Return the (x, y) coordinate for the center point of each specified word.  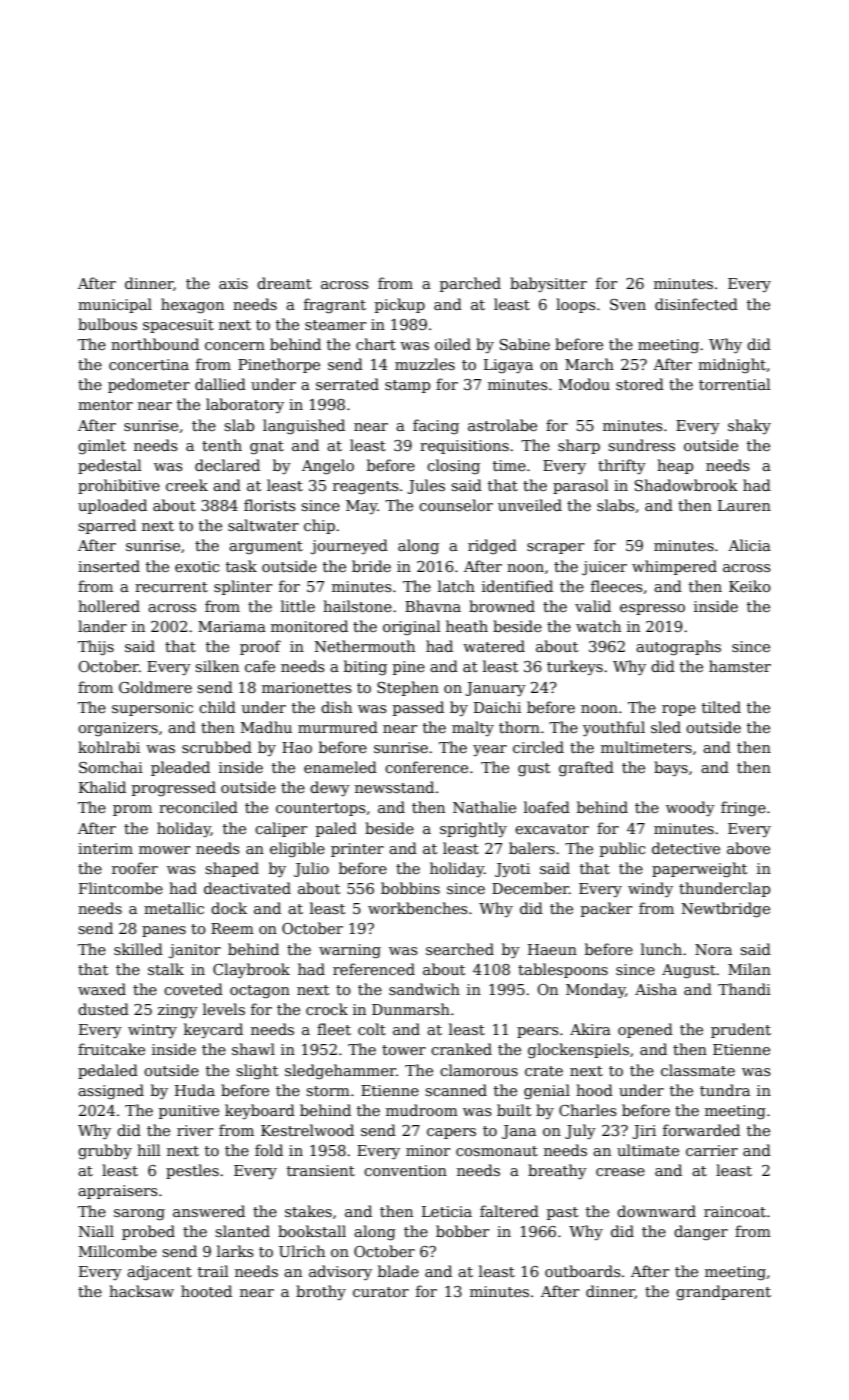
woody (690, 808)
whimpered (674, 567)
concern (235, 346)
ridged (492, 547)
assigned (111, 1092)
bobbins (410, 888)
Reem (232, 928)
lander (102, 626)
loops (576, 305)
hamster (740, 666)
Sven (628, 304)
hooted (206, 1291)
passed (418, 708)
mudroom (422, 1110)
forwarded (701, 1130)
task (241, 566)
